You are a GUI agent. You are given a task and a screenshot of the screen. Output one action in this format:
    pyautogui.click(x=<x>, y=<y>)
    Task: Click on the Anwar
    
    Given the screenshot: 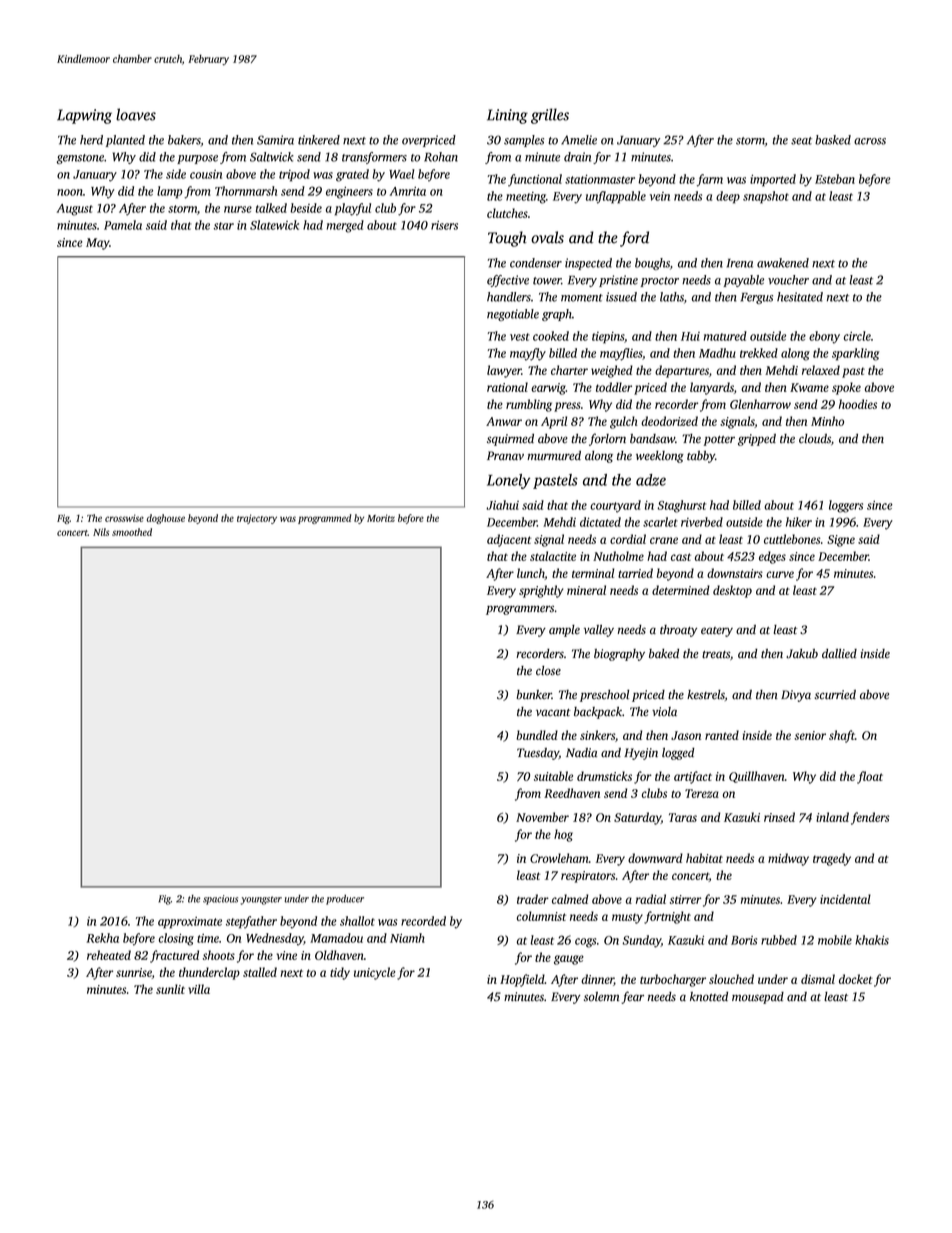 What is the action you would take?
    pyautogui.click(x=504, y=421)
